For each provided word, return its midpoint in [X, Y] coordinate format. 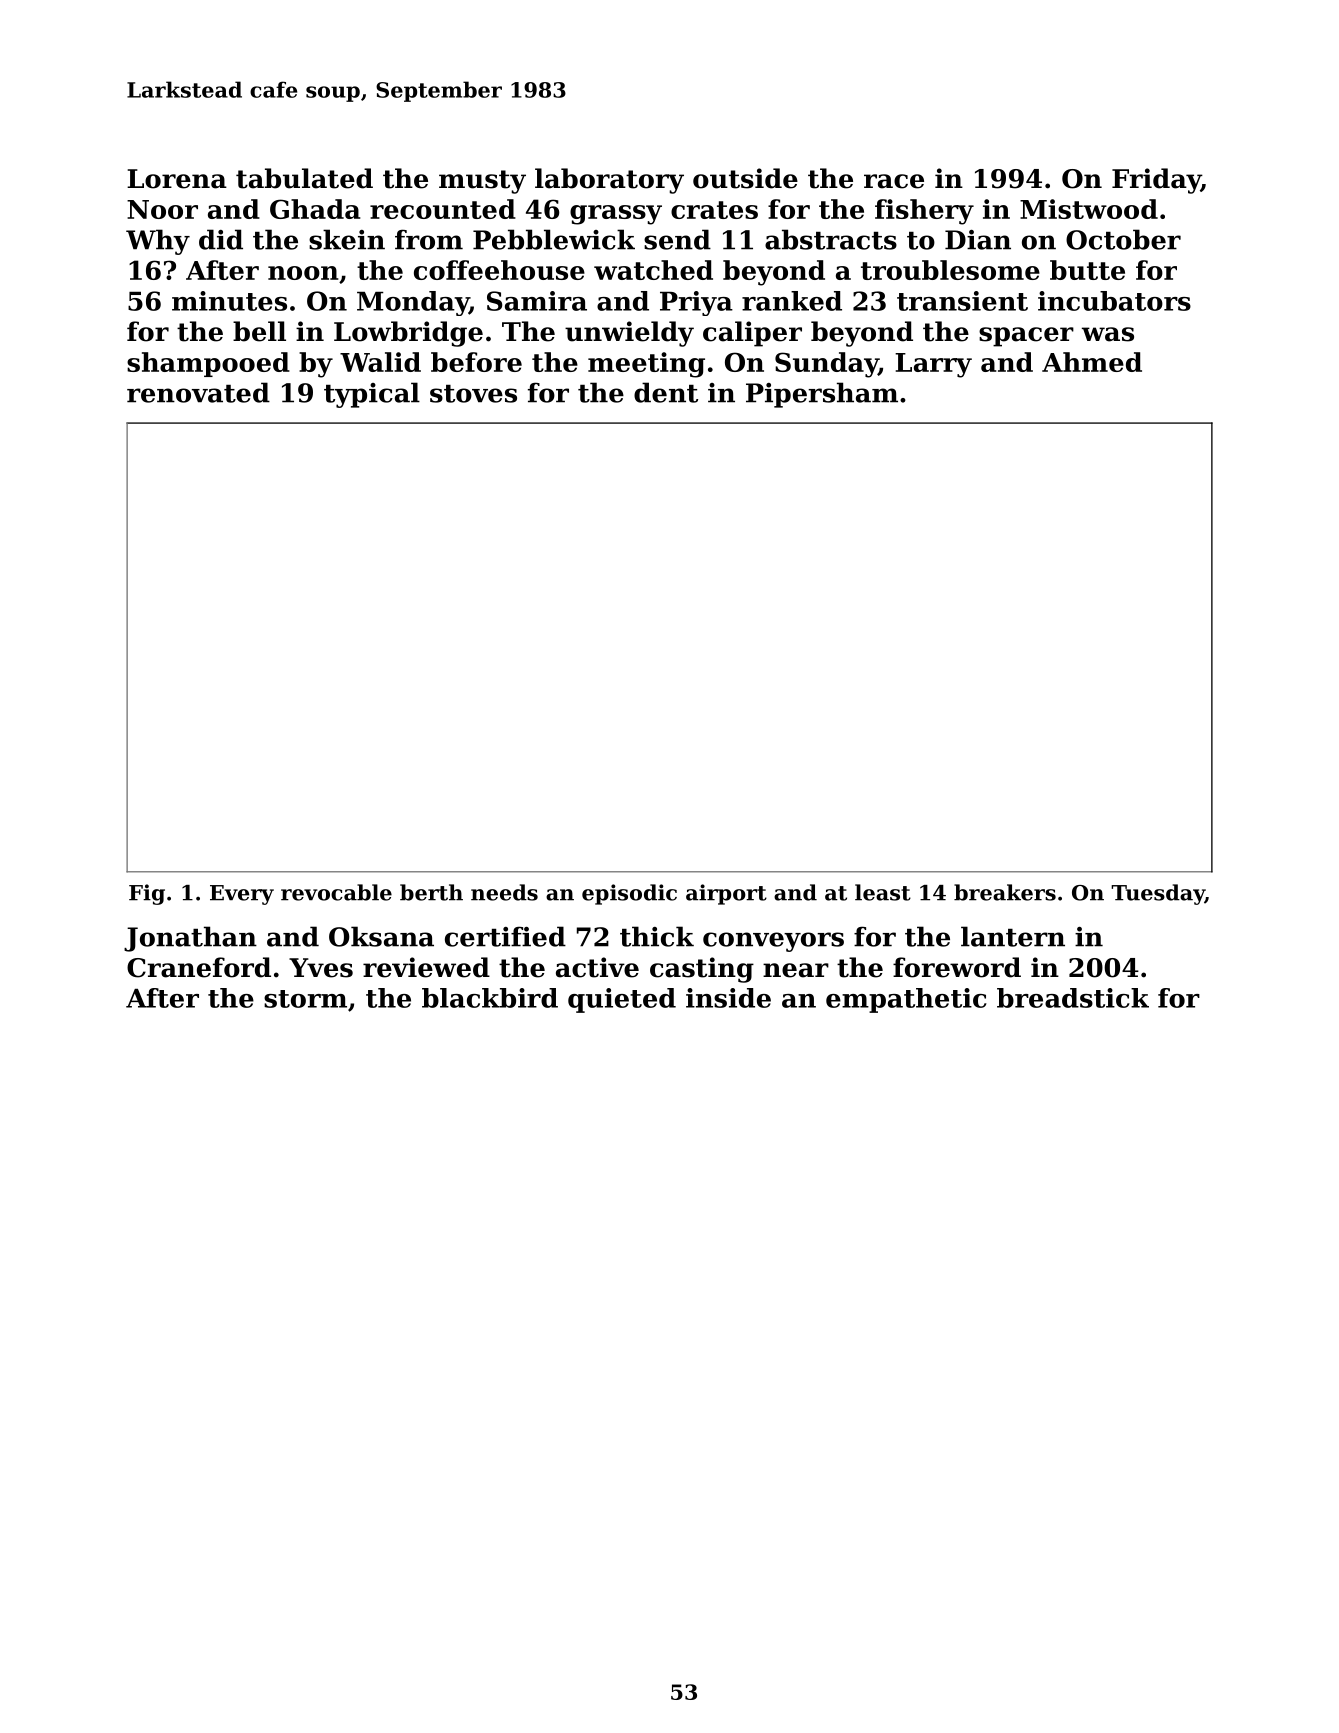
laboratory [609, 181]
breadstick [1073, 998]
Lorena [177, 179]
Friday [1156, 181]
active [597, 967]
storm [305, 999]
